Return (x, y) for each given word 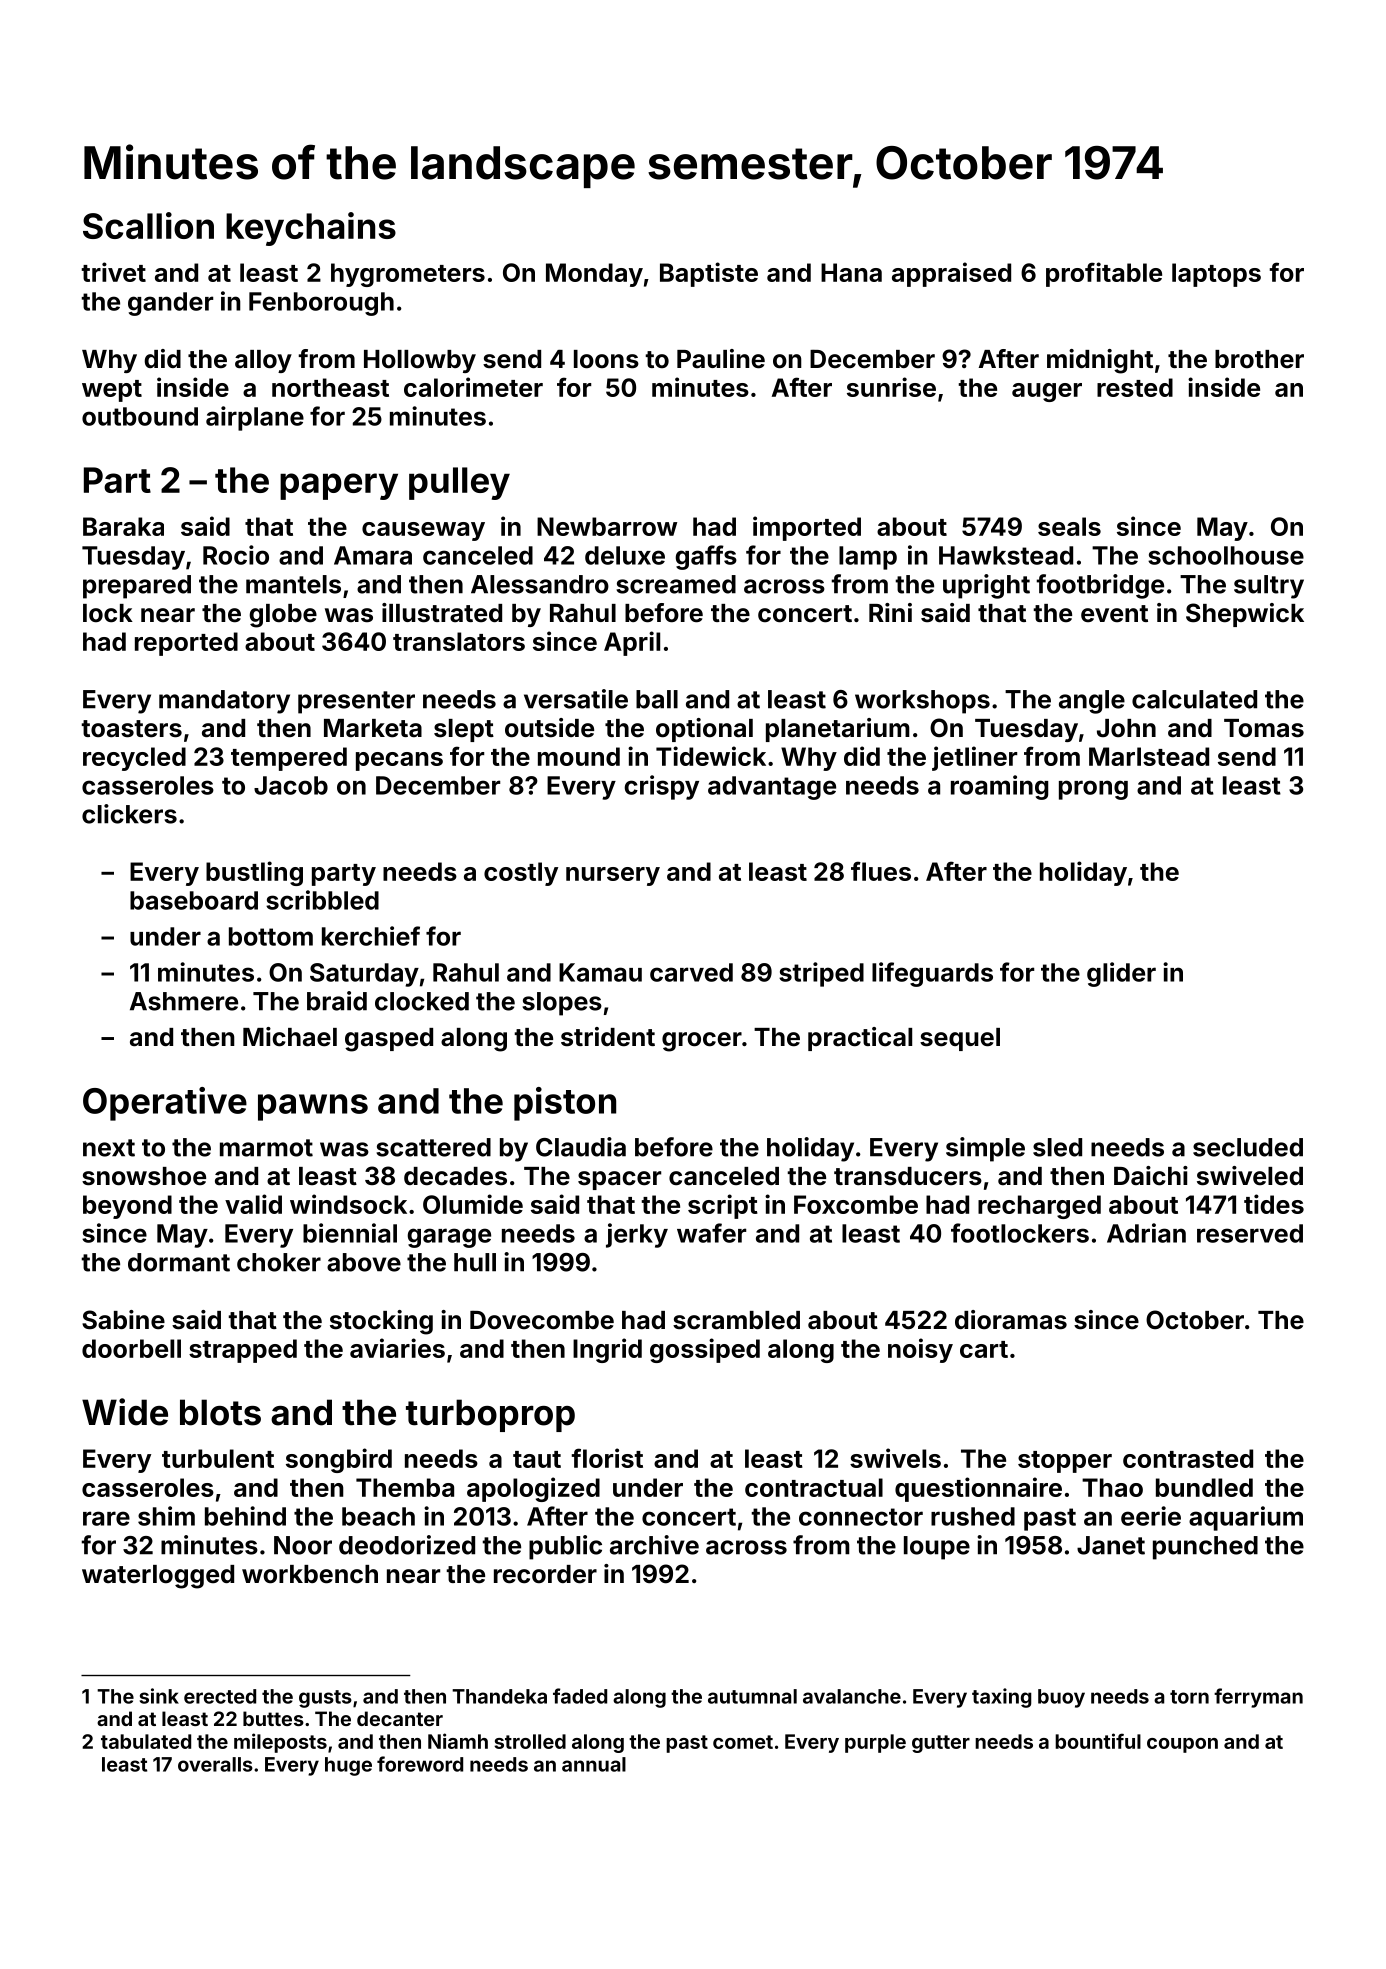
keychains (311, 229)
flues (881, 871)
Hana (851, 272)
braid (337, 1001)
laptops (1216, 275)
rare (106, 1518)
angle (1092, 702)
